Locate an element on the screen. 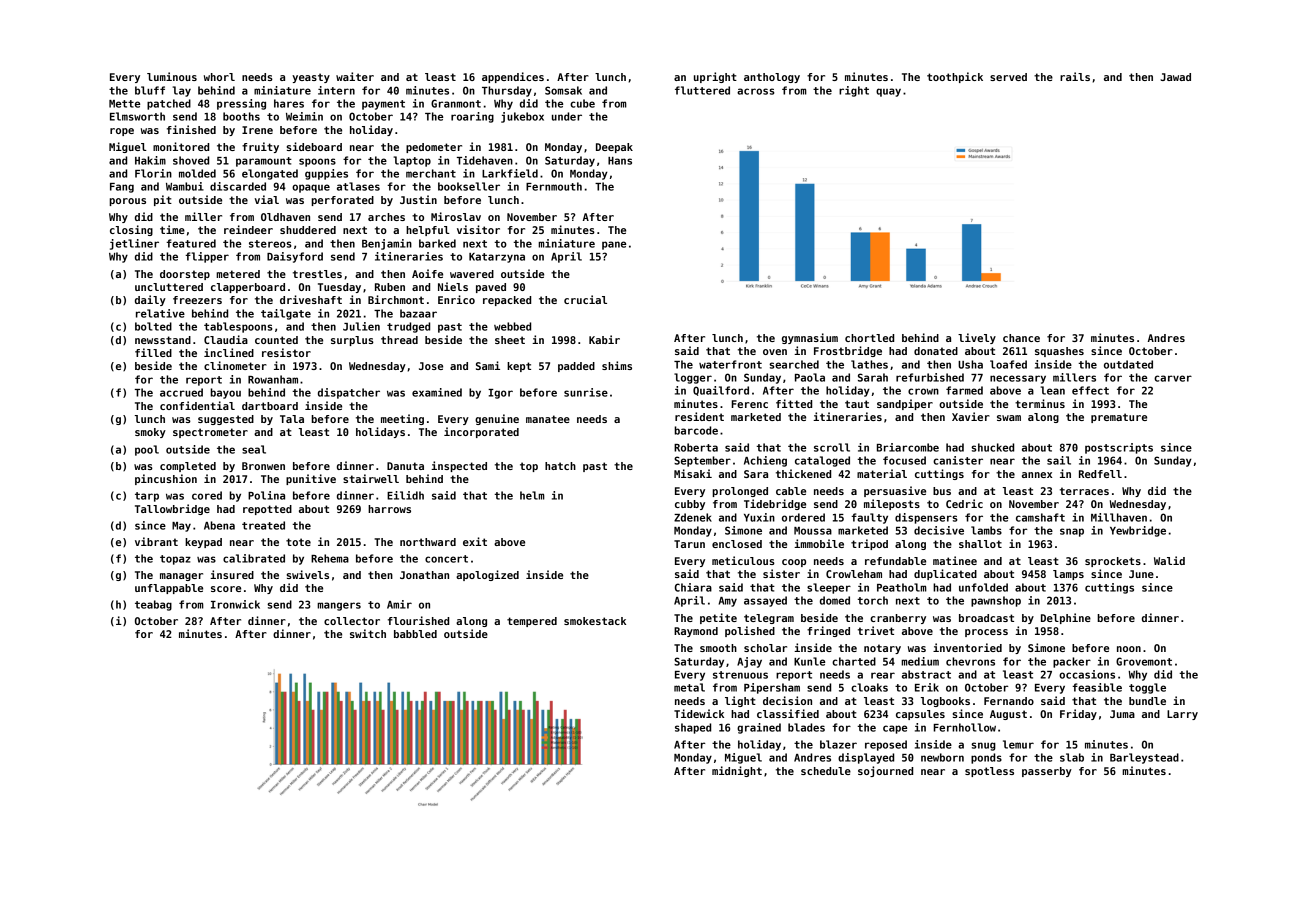 This screenshot has width=1308, height=924. served is located at coordinates (1008, 77).
